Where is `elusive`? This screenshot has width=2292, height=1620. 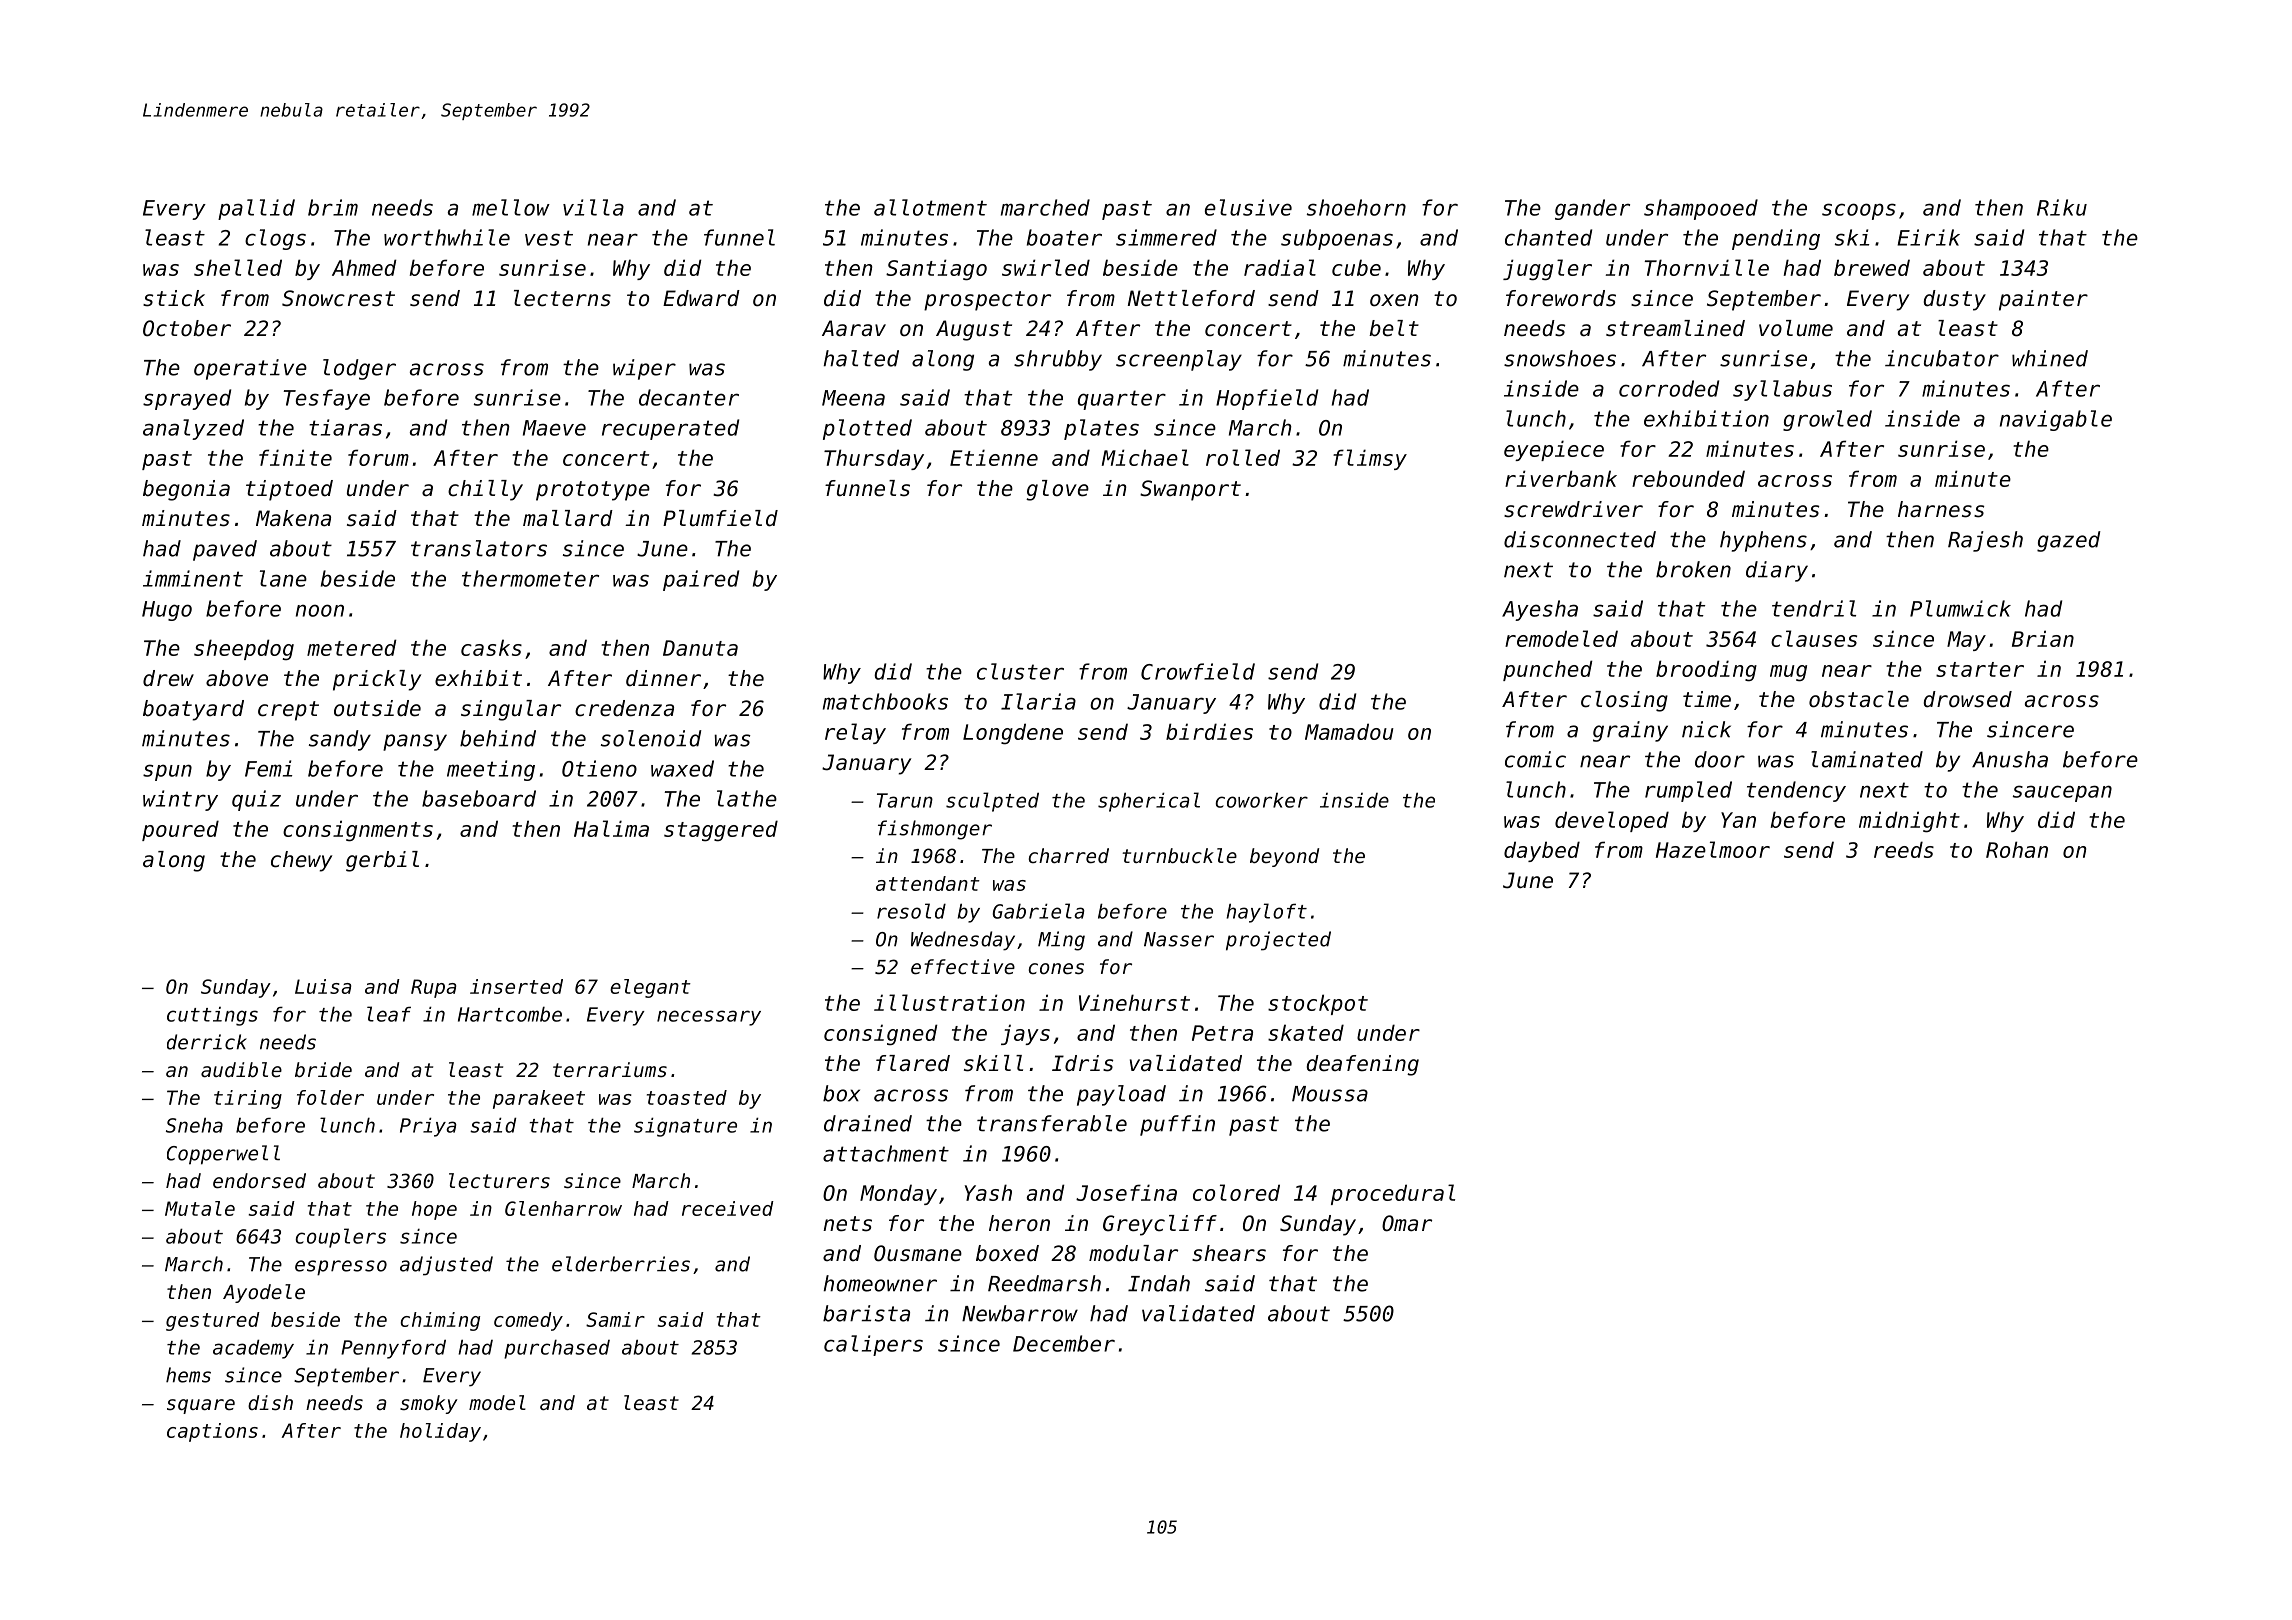
elusive is located at coordinates (1248, 207).
